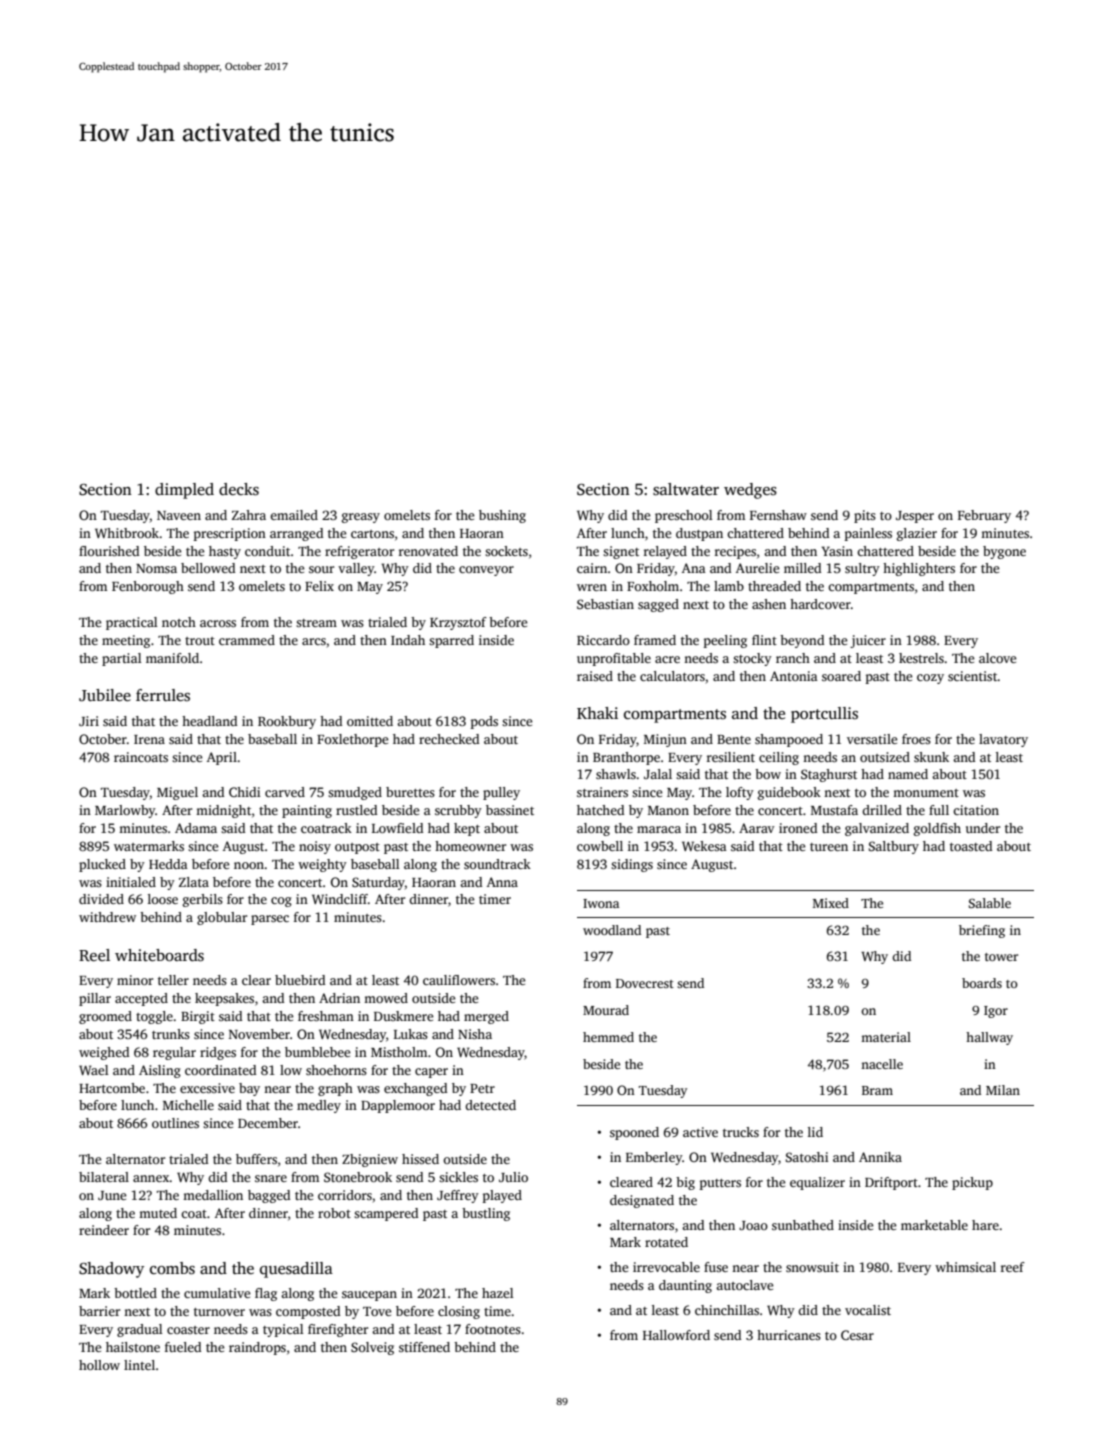 This screenshot has width=1113, height=1440. What do you see at coordinates (173, 980) in the screenshot?
I see `teller` at bounding box center [173, 980].
